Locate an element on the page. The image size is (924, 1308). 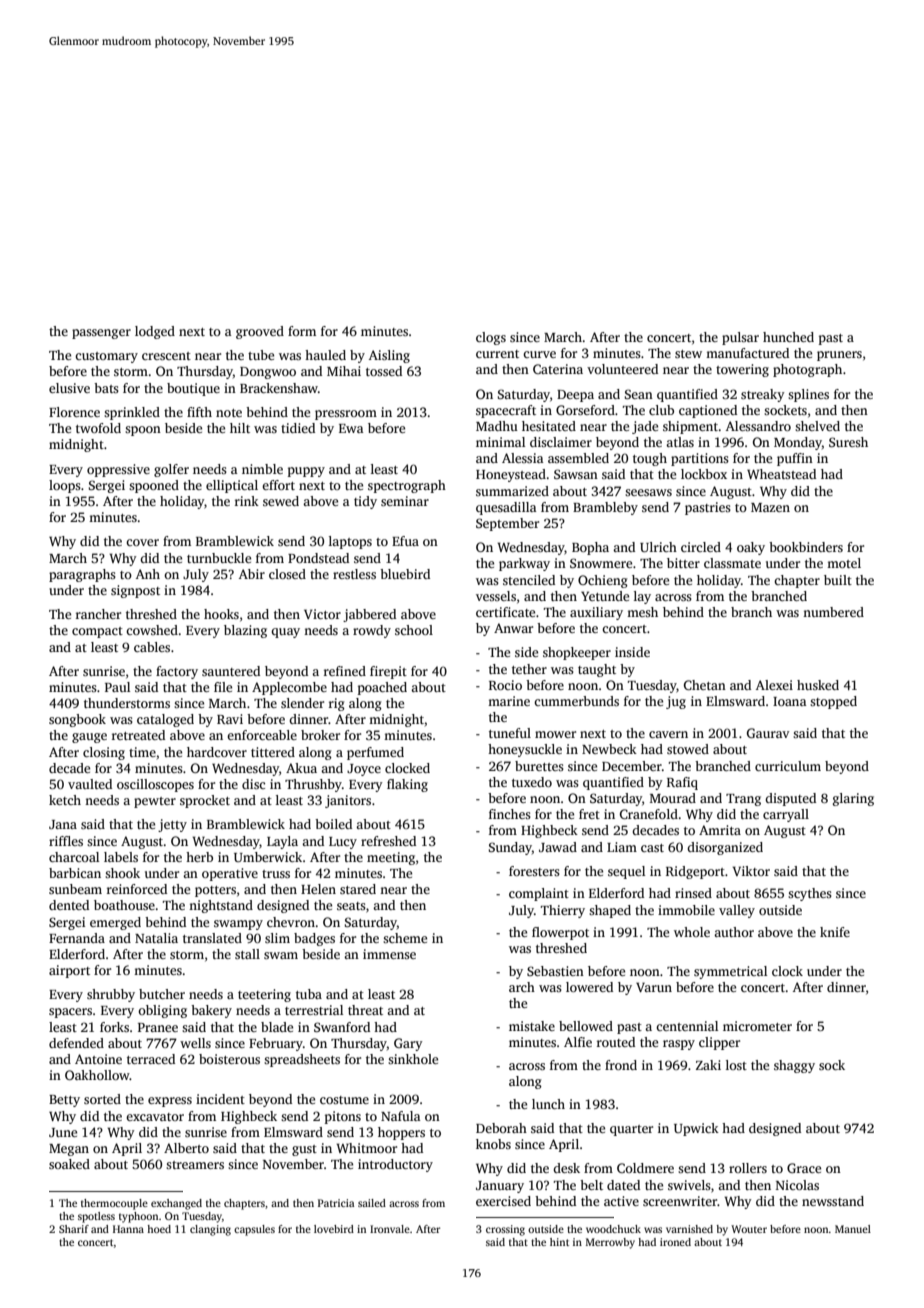
author is located at coordinates (734, 932).
